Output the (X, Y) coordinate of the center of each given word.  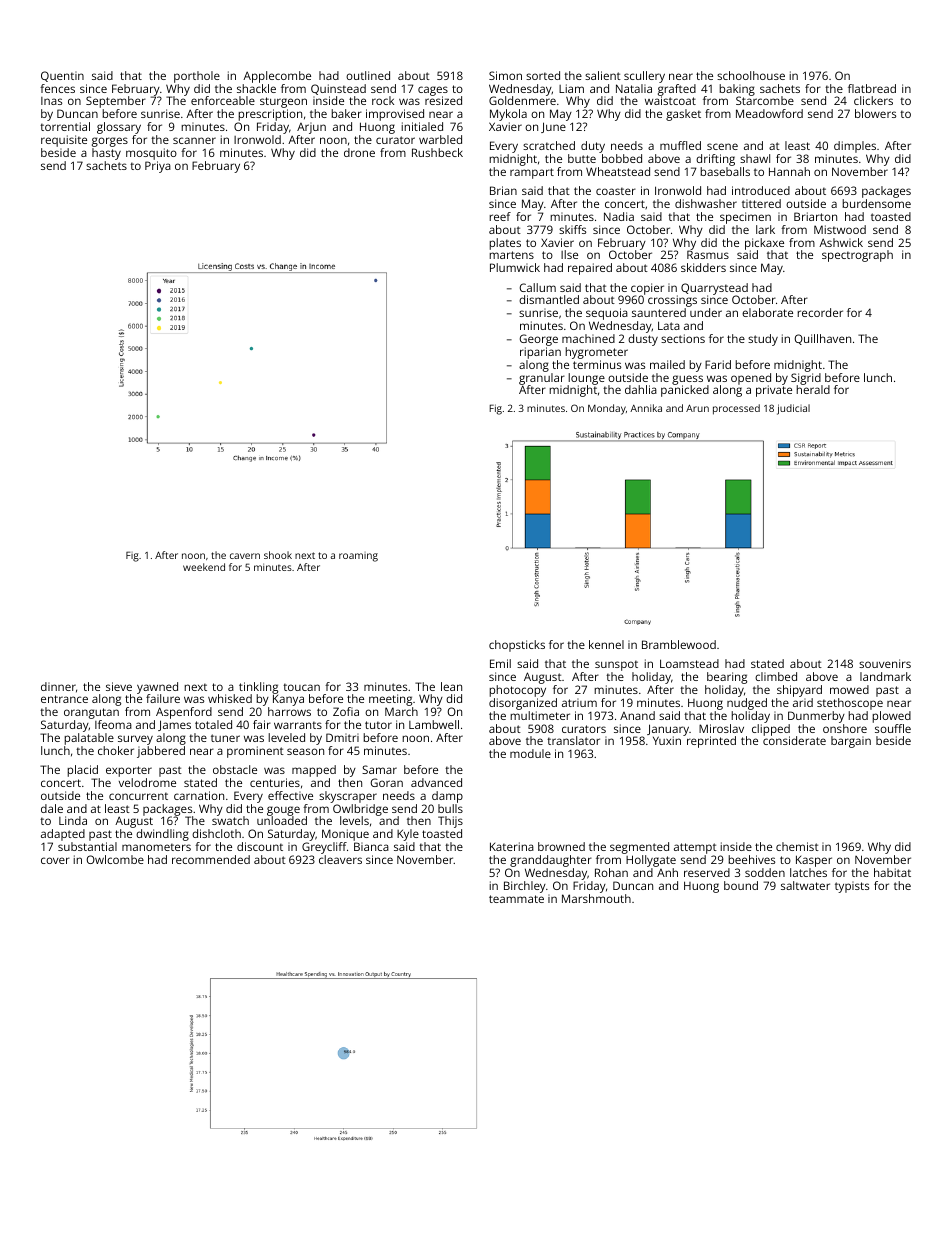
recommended (211, 859)
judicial (793, 409)
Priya (158, 167)
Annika (646, 408)
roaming (358, 557)
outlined (368, 75)
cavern (245, 556)
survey (135, 740)
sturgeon (283, 102)
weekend (204, 567)
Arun (697, 408)
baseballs (725, 171)
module (530, 753)
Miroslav (721, 728)
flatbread (872, 88)
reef (500, 216)
